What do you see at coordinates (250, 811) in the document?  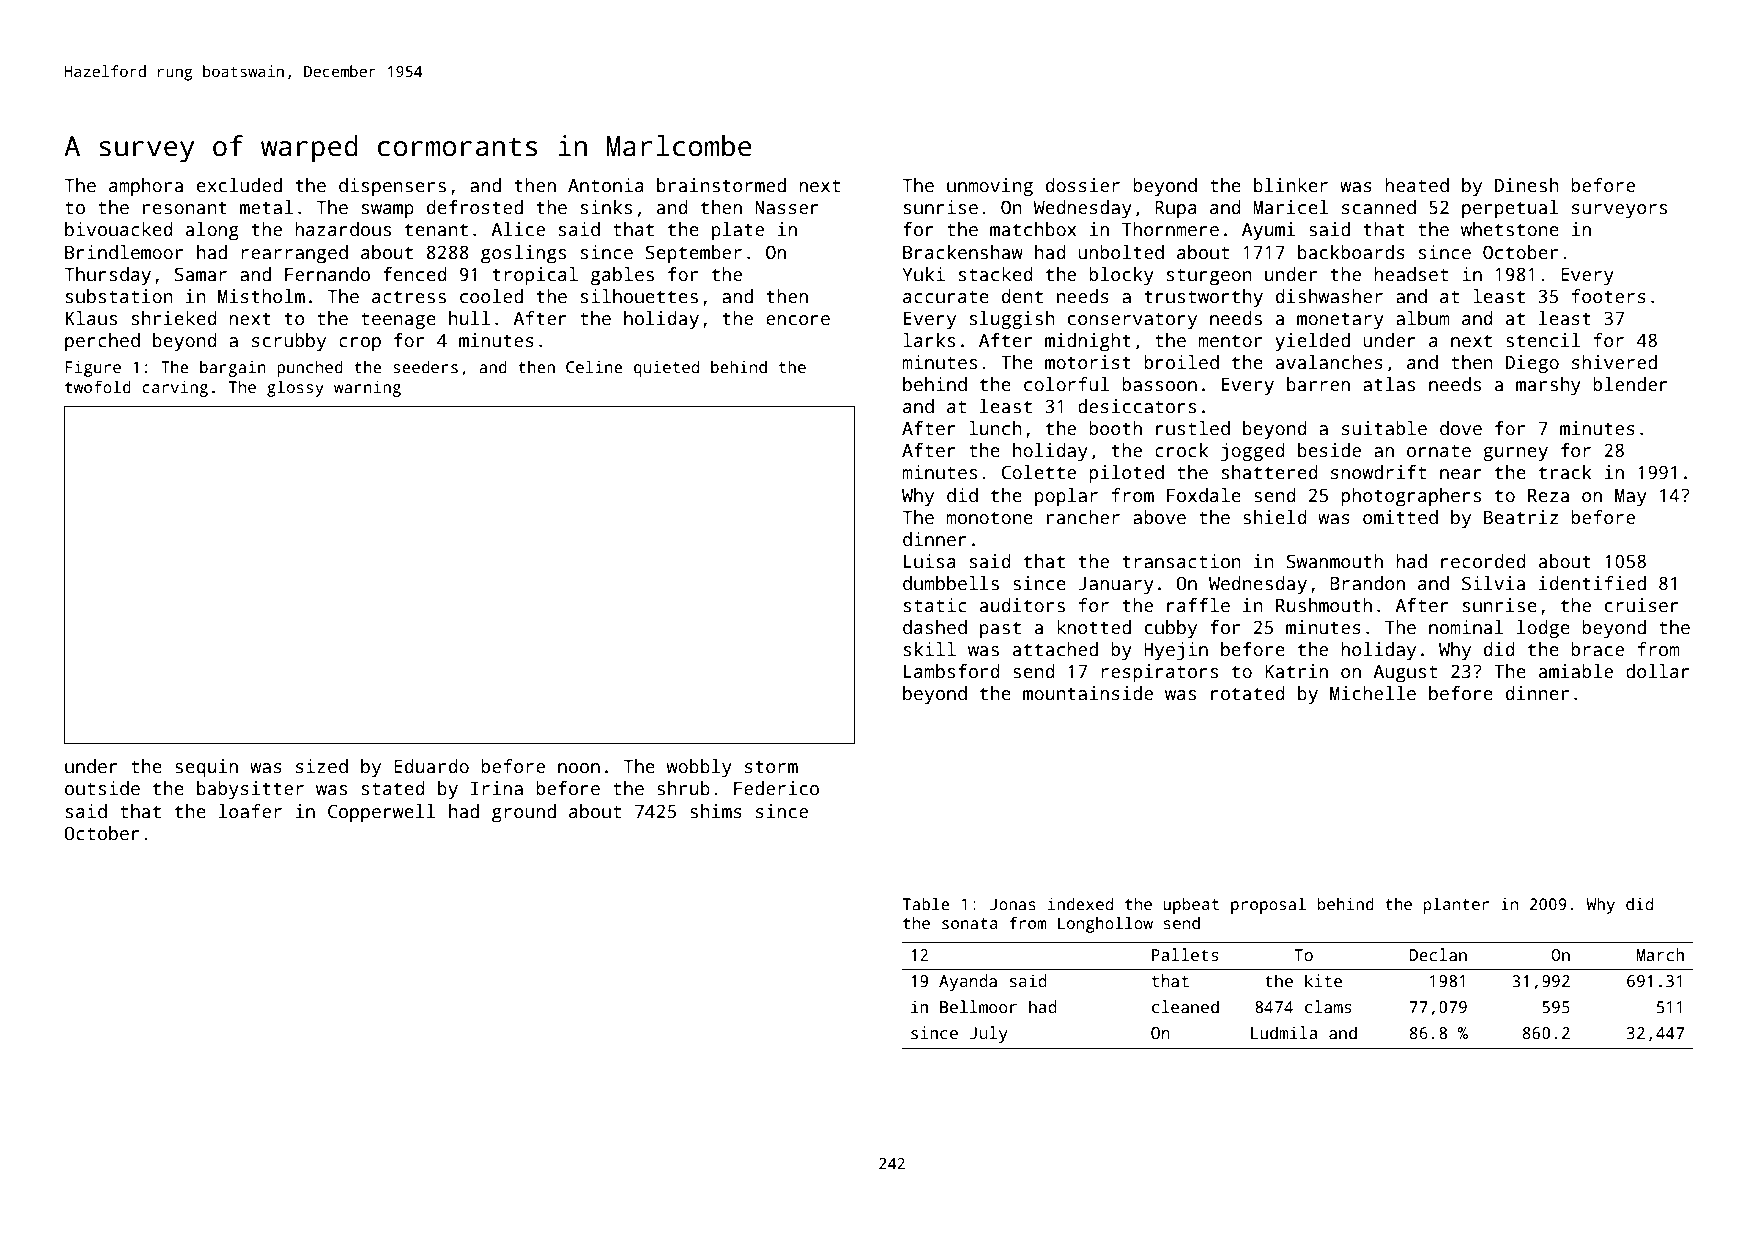 I see `loafer` at bounding box center [250, 811].
